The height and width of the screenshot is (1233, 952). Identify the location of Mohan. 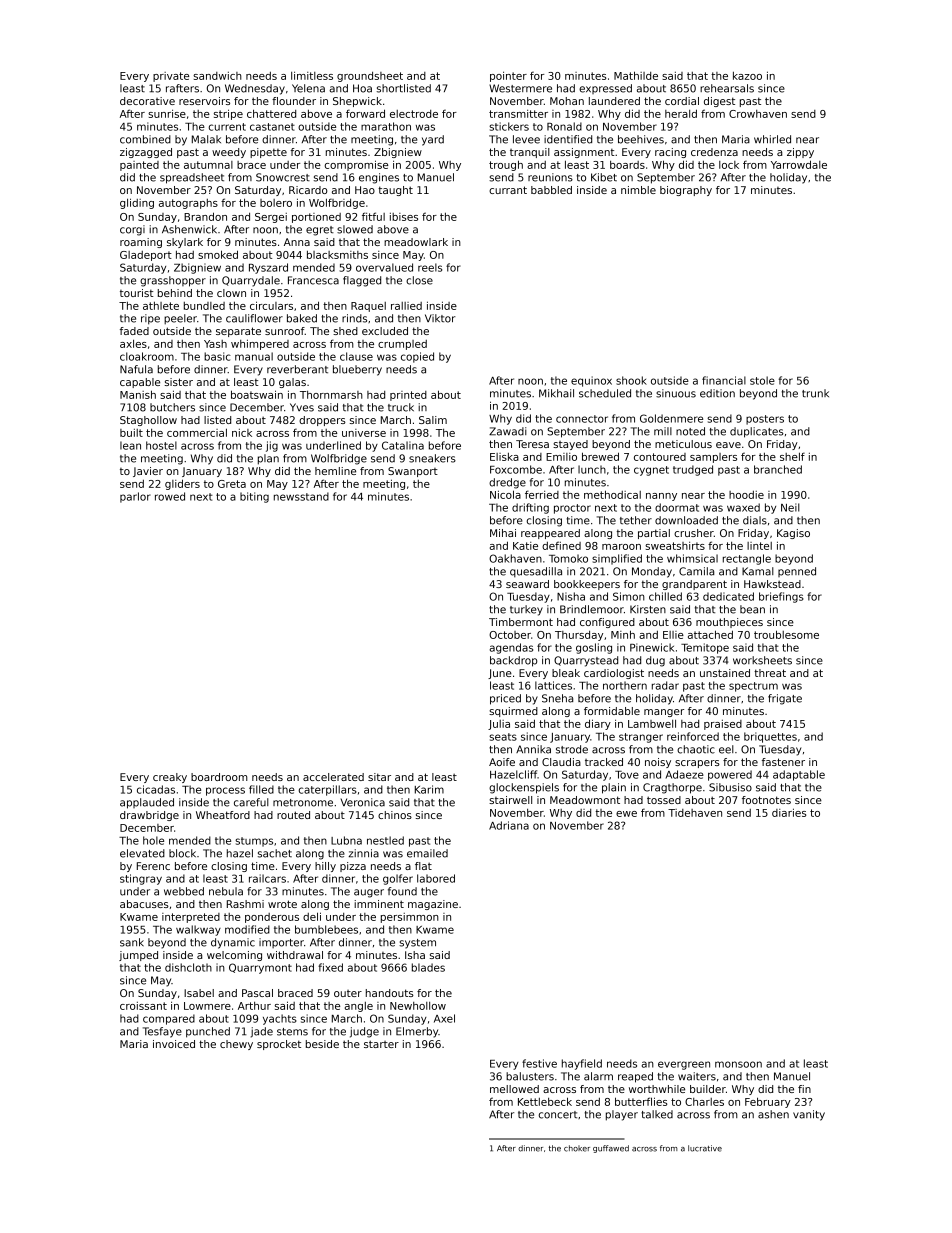
(567, 101).
